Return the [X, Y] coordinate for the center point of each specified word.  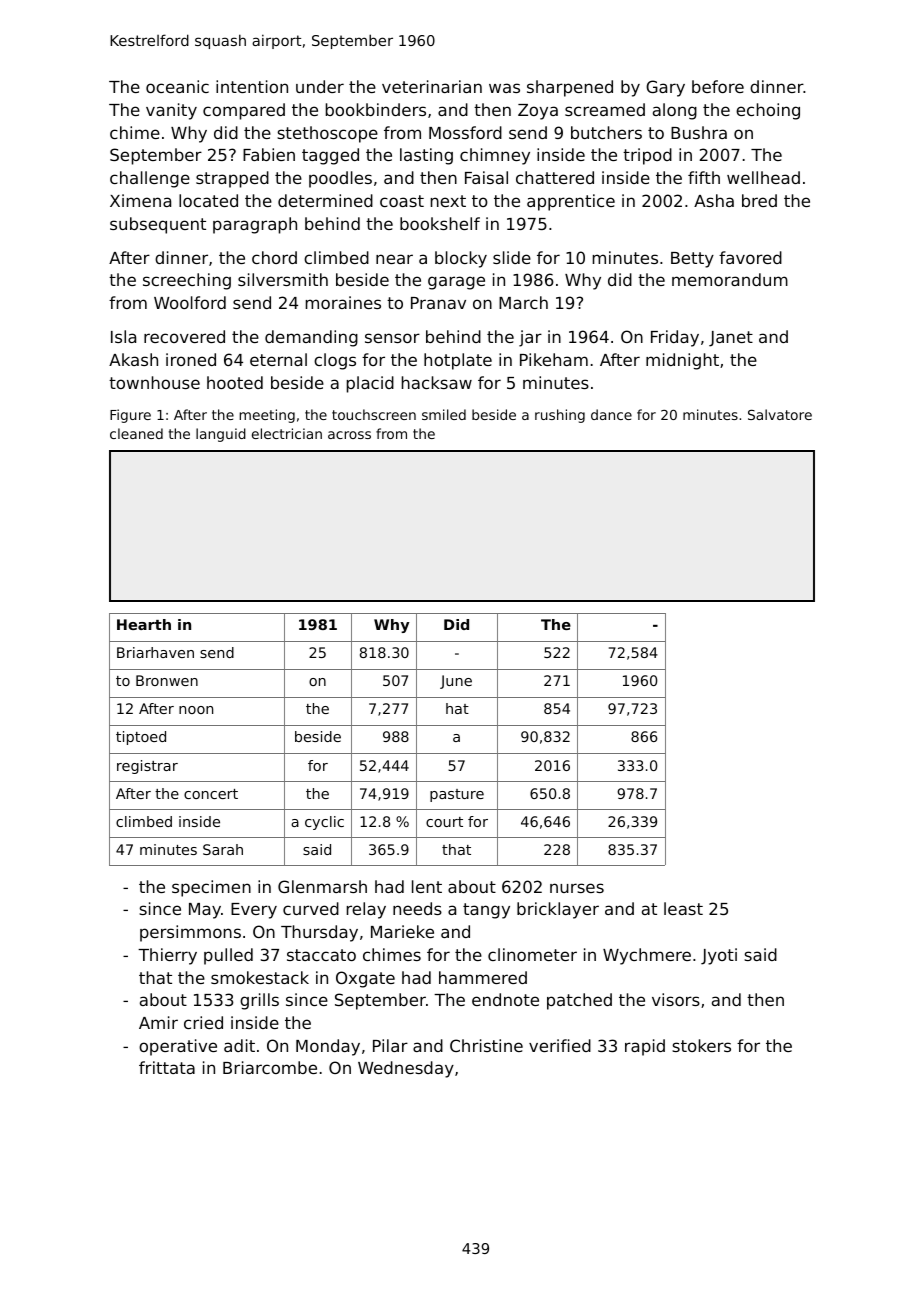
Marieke [402, 931]
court [444, 822]
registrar [147, 767]
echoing [768, 111]
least [683, 908]
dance [611, 414]
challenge [150, 179]
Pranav [438, 303]
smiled [444, 414]
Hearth [144, 624]
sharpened [570, 88]
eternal [278, 359]
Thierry [167, 956]
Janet [731, 339]
